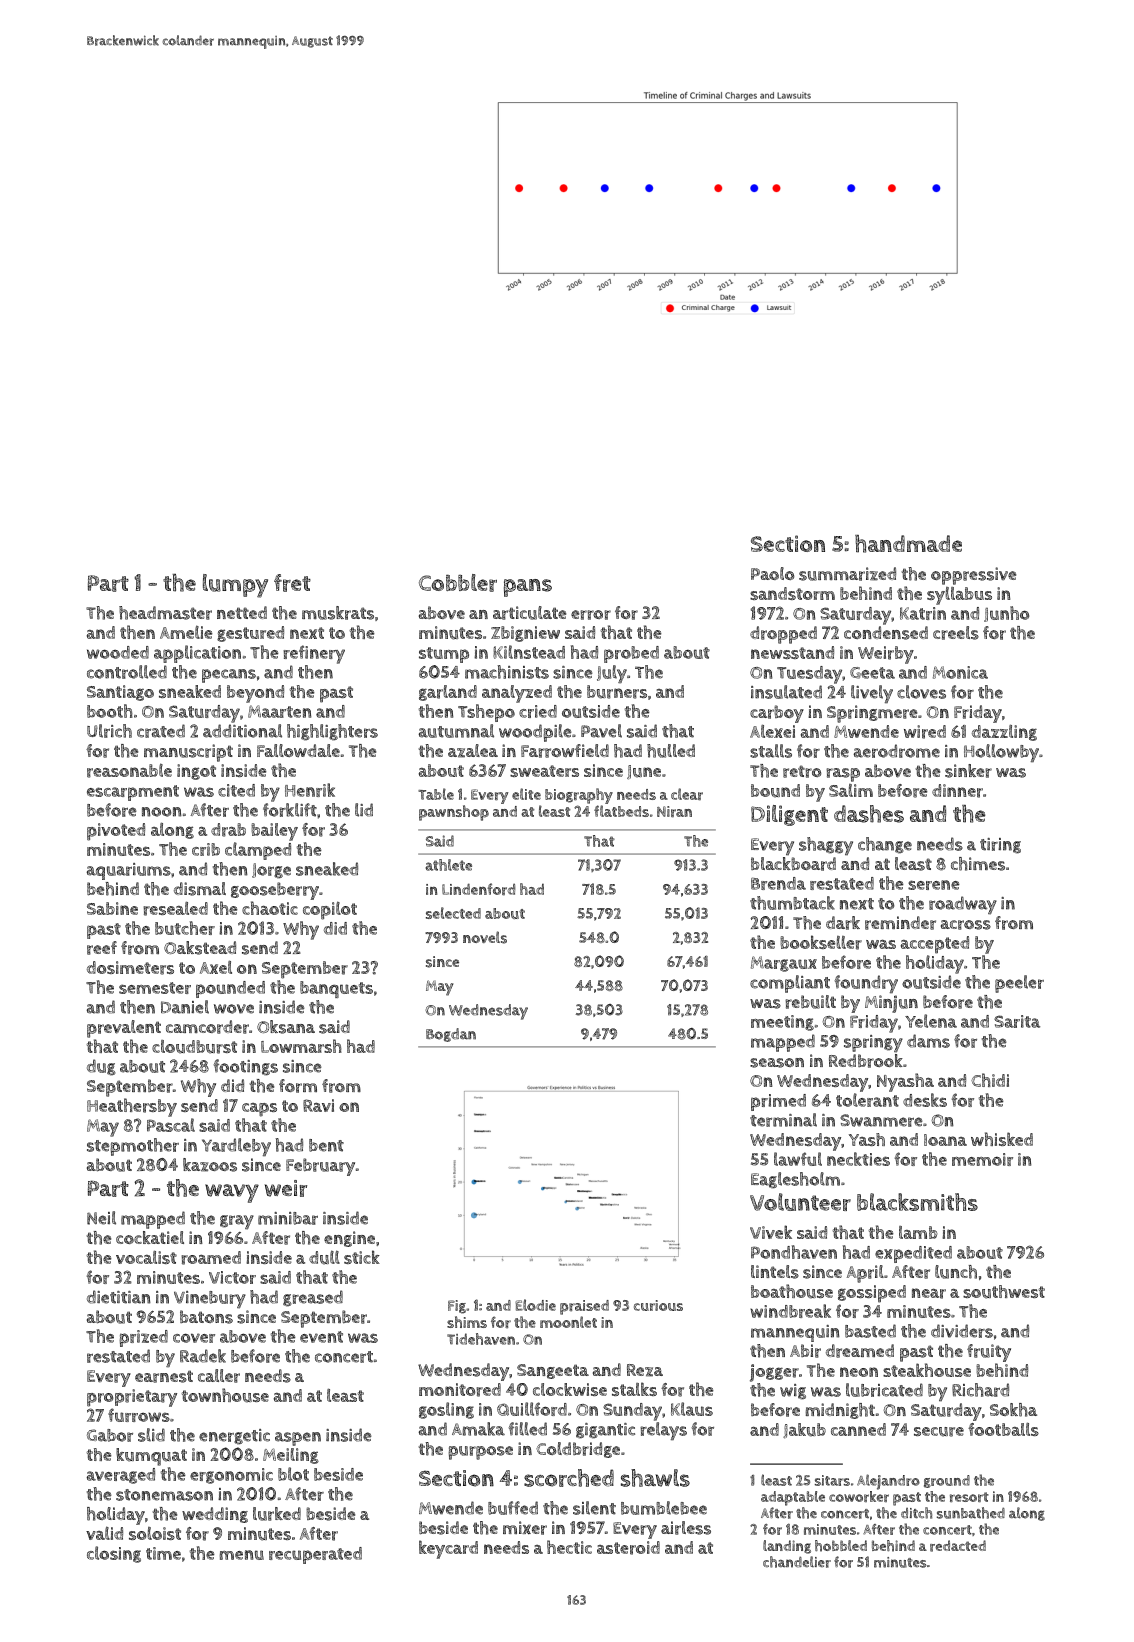  What do you see at coordinates (112, 908) in the image?
I see `Sabine` at bounding box center [112, 908].
